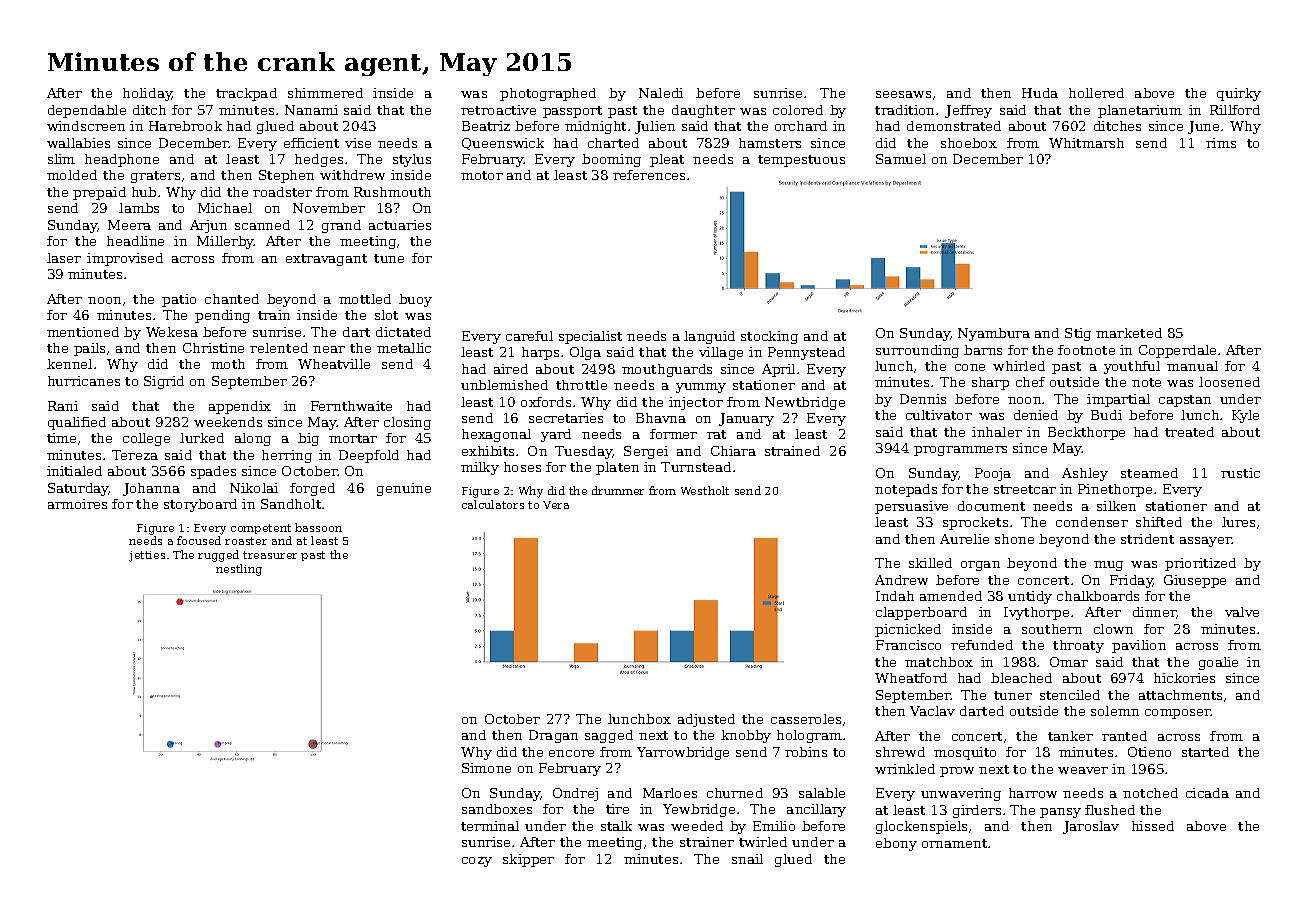 The width and height of the screenshot is (1308, 924). Describe the element at coordinates (733, 451) in the screenshot. I see `Chiara` at that location.
